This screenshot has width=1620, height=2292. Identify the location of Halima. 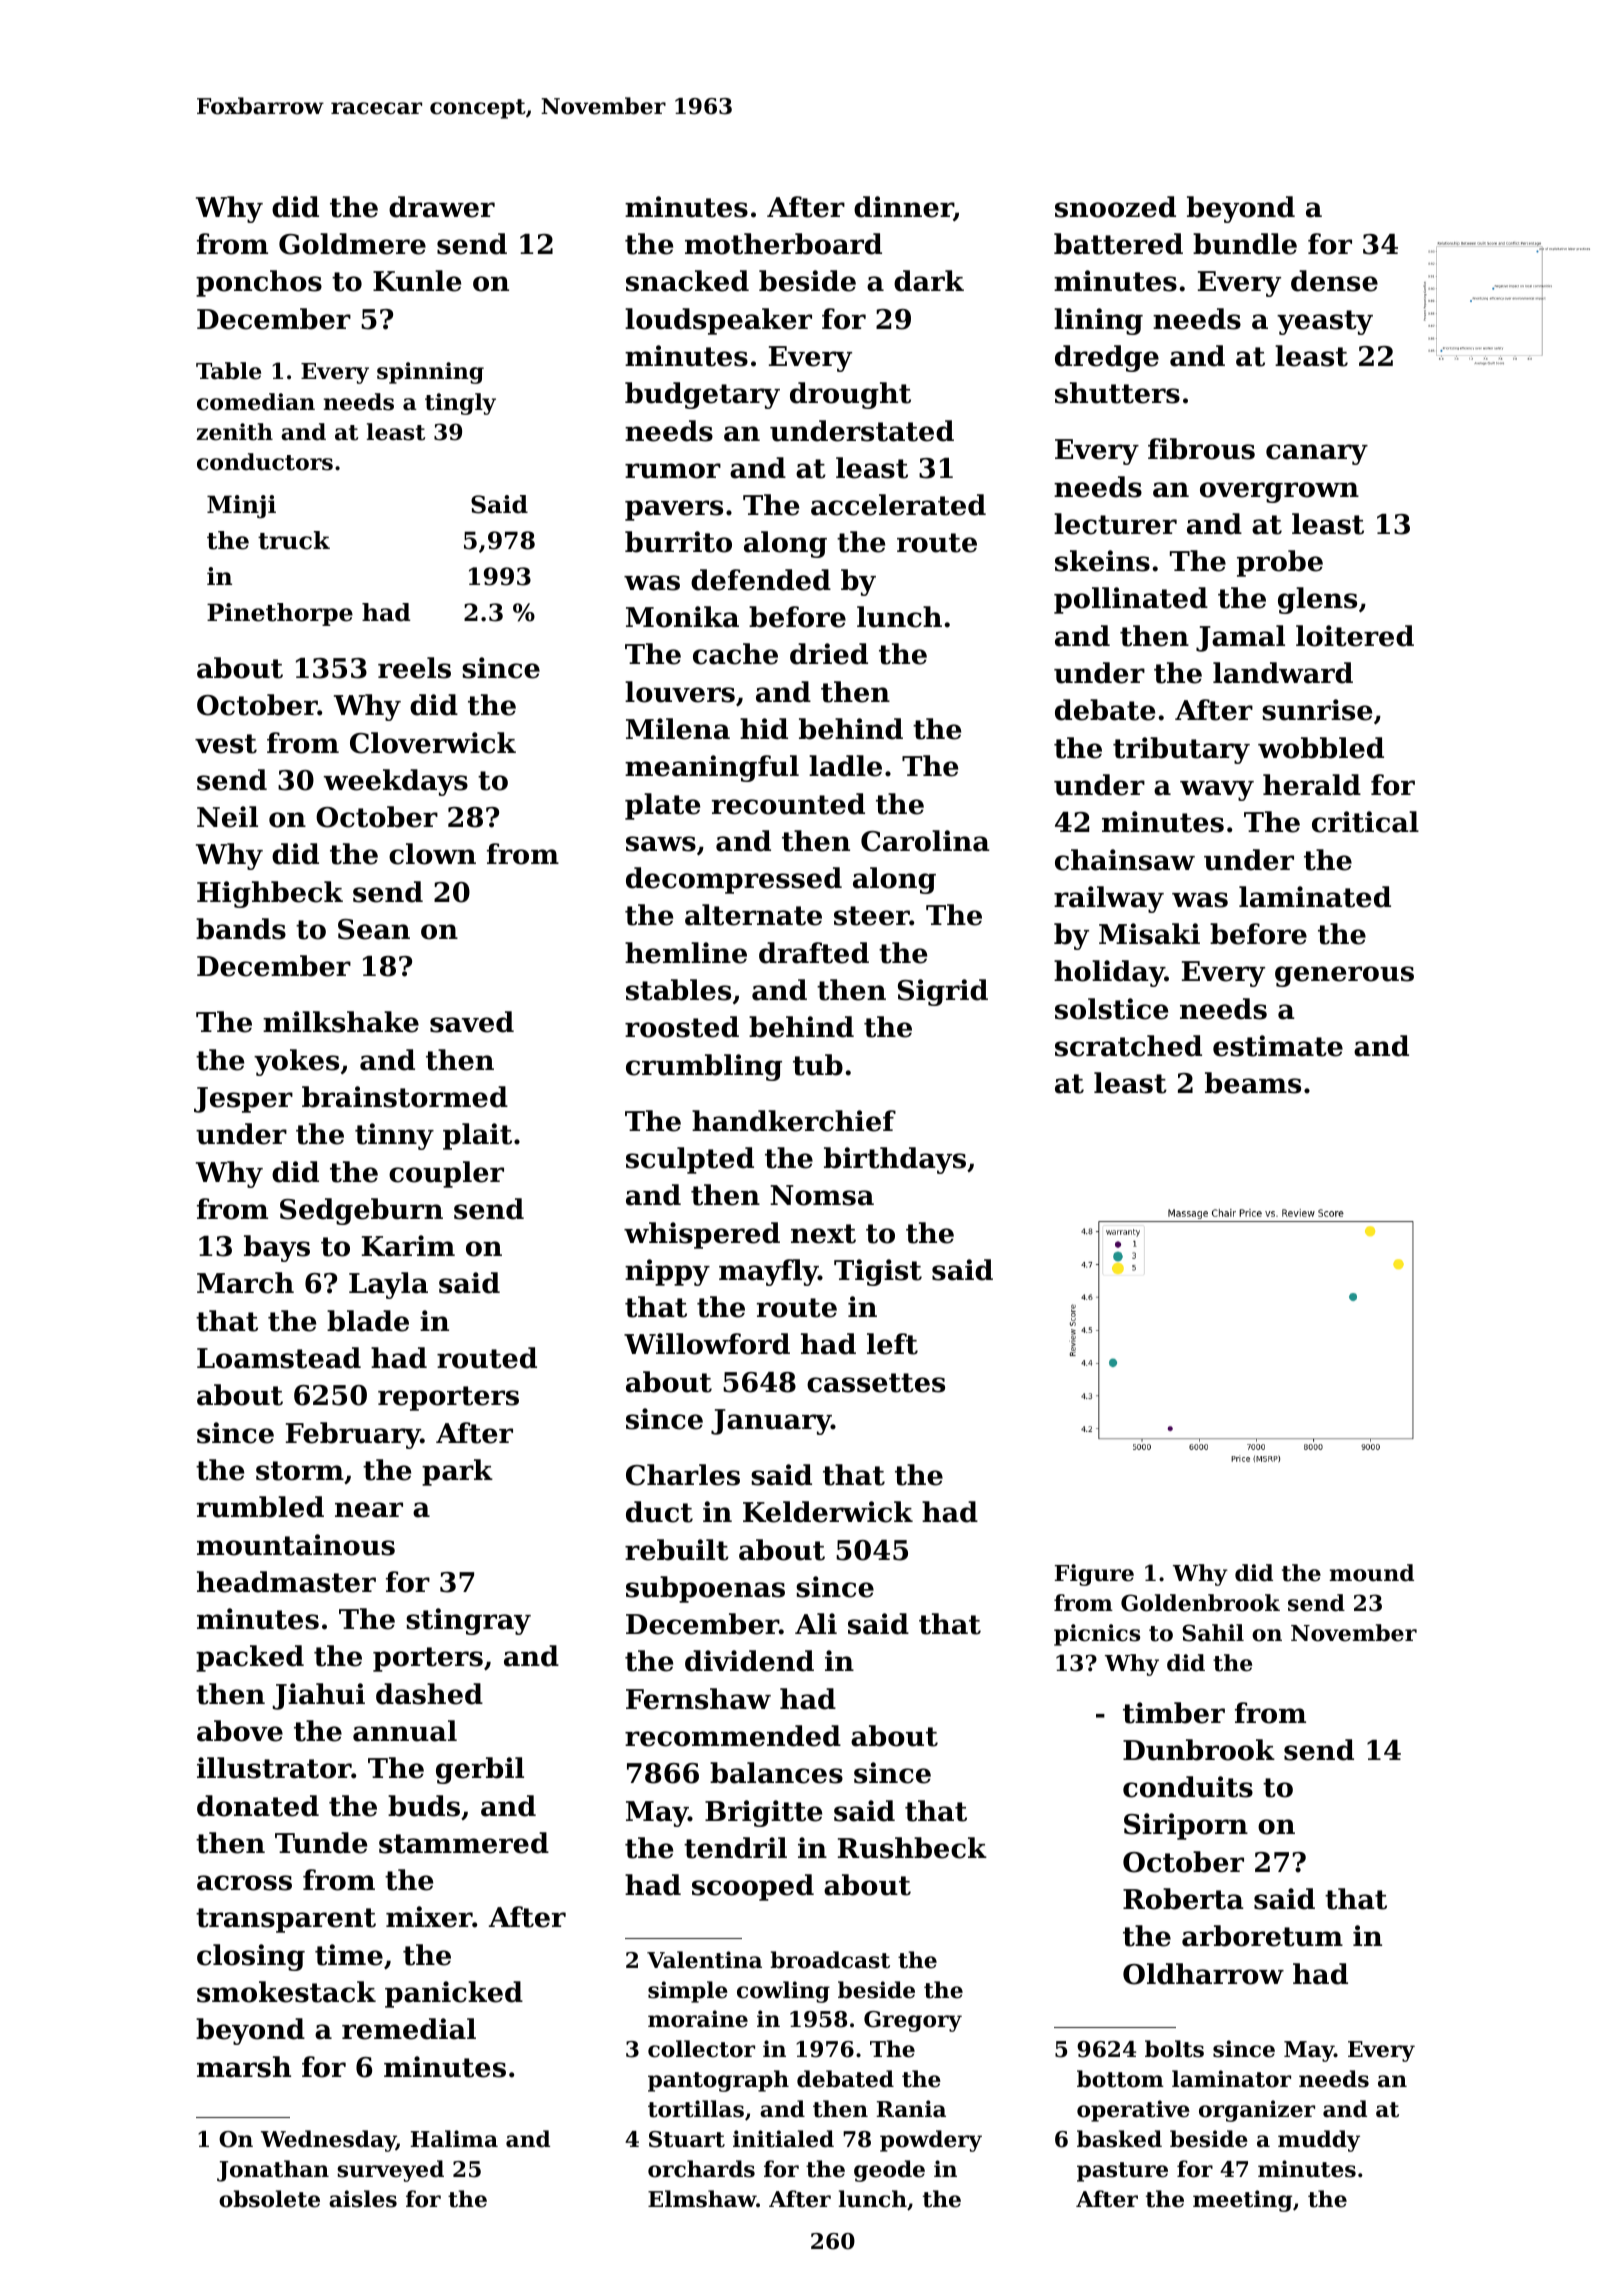
(454, 2139).
